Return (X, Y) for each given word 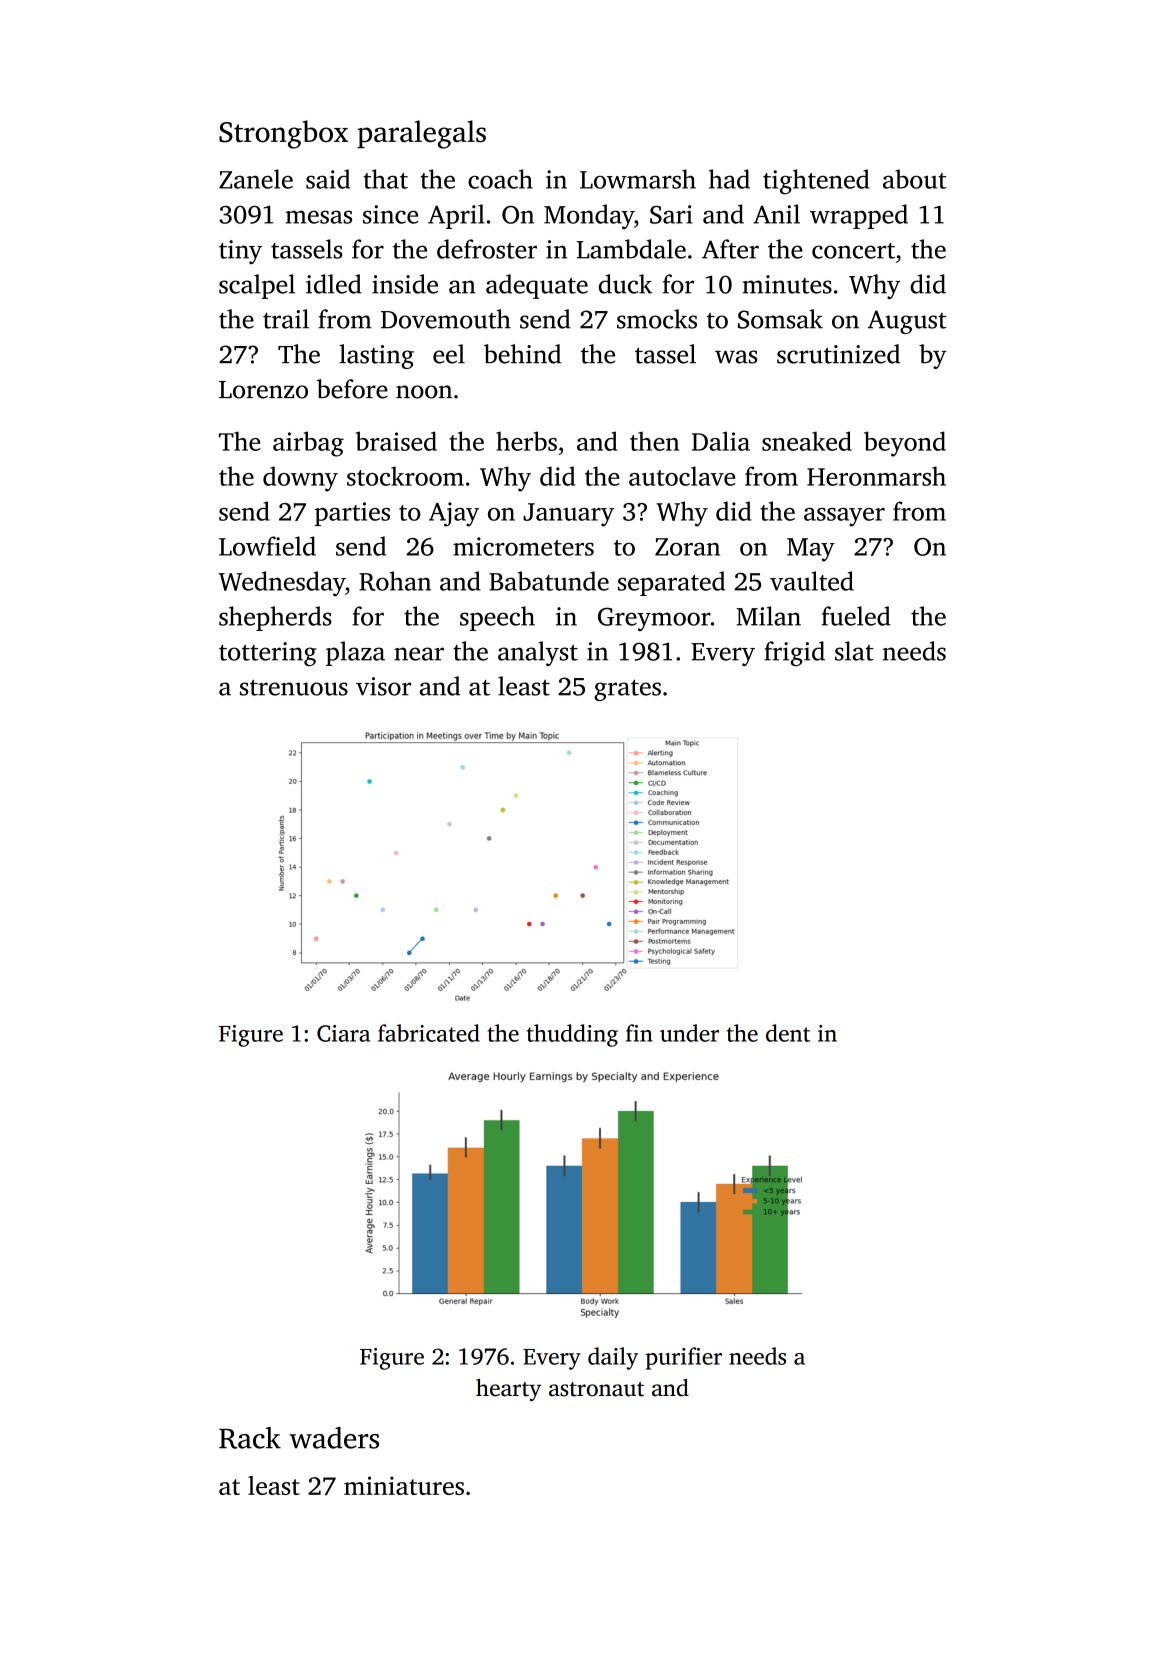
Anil (776, 214)
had (729, 179)
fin (639, 1033)
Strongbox (283, 134)
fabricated (429, 1033)
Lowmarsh (638, 179)
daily (613, 1358)
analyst (538, 653)
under (689, 1033)
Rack (250, 1438)
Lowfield (267, 546)
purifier (683, 1358)
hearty (508, 1390)
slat (854, 651)
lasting (376, 356)
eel (449, 354)
